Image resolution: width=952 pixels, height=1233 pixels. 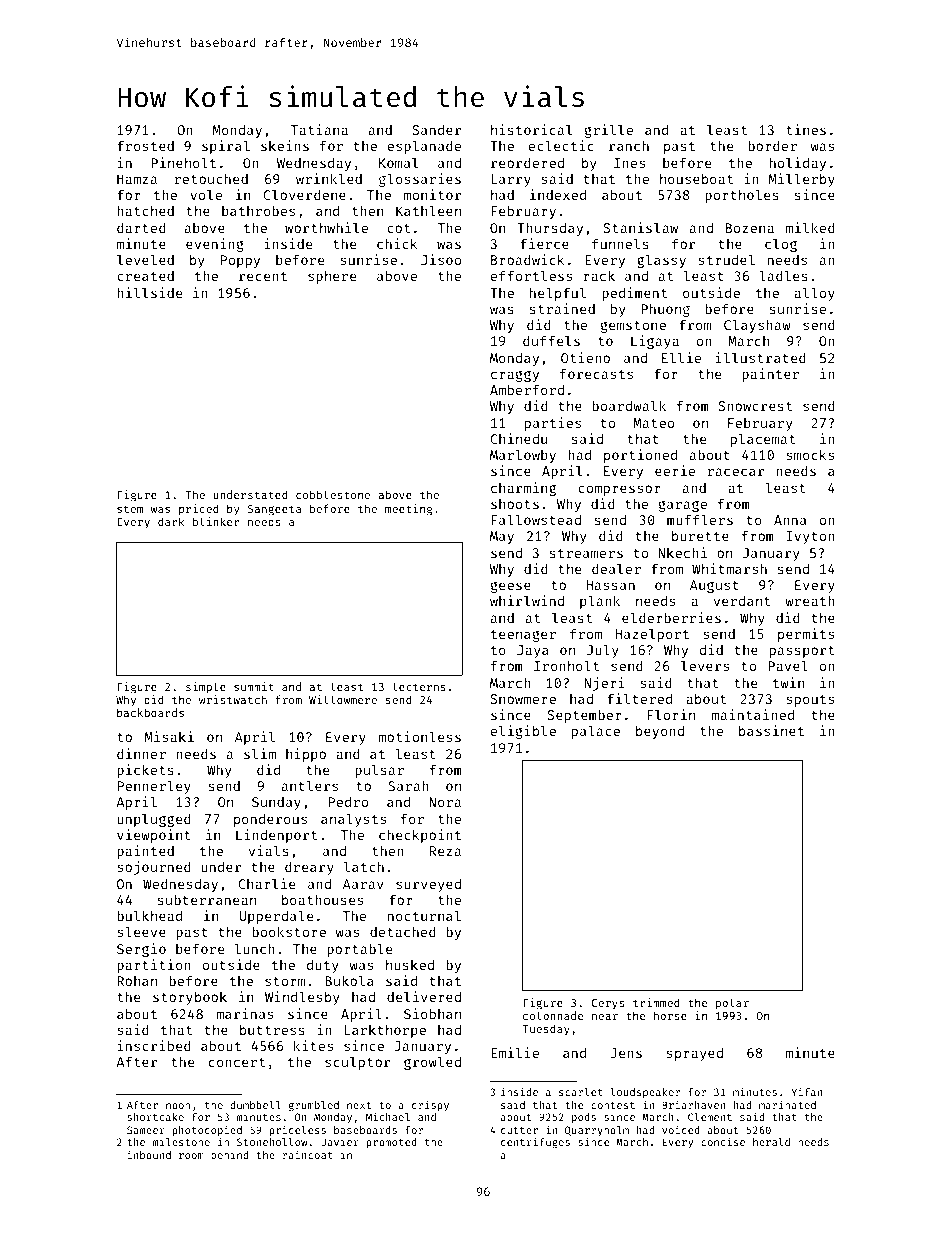 What do you see at coordinates (528, 259) in the image?
I see `Broadwick` at bounding box center [528, 259].
